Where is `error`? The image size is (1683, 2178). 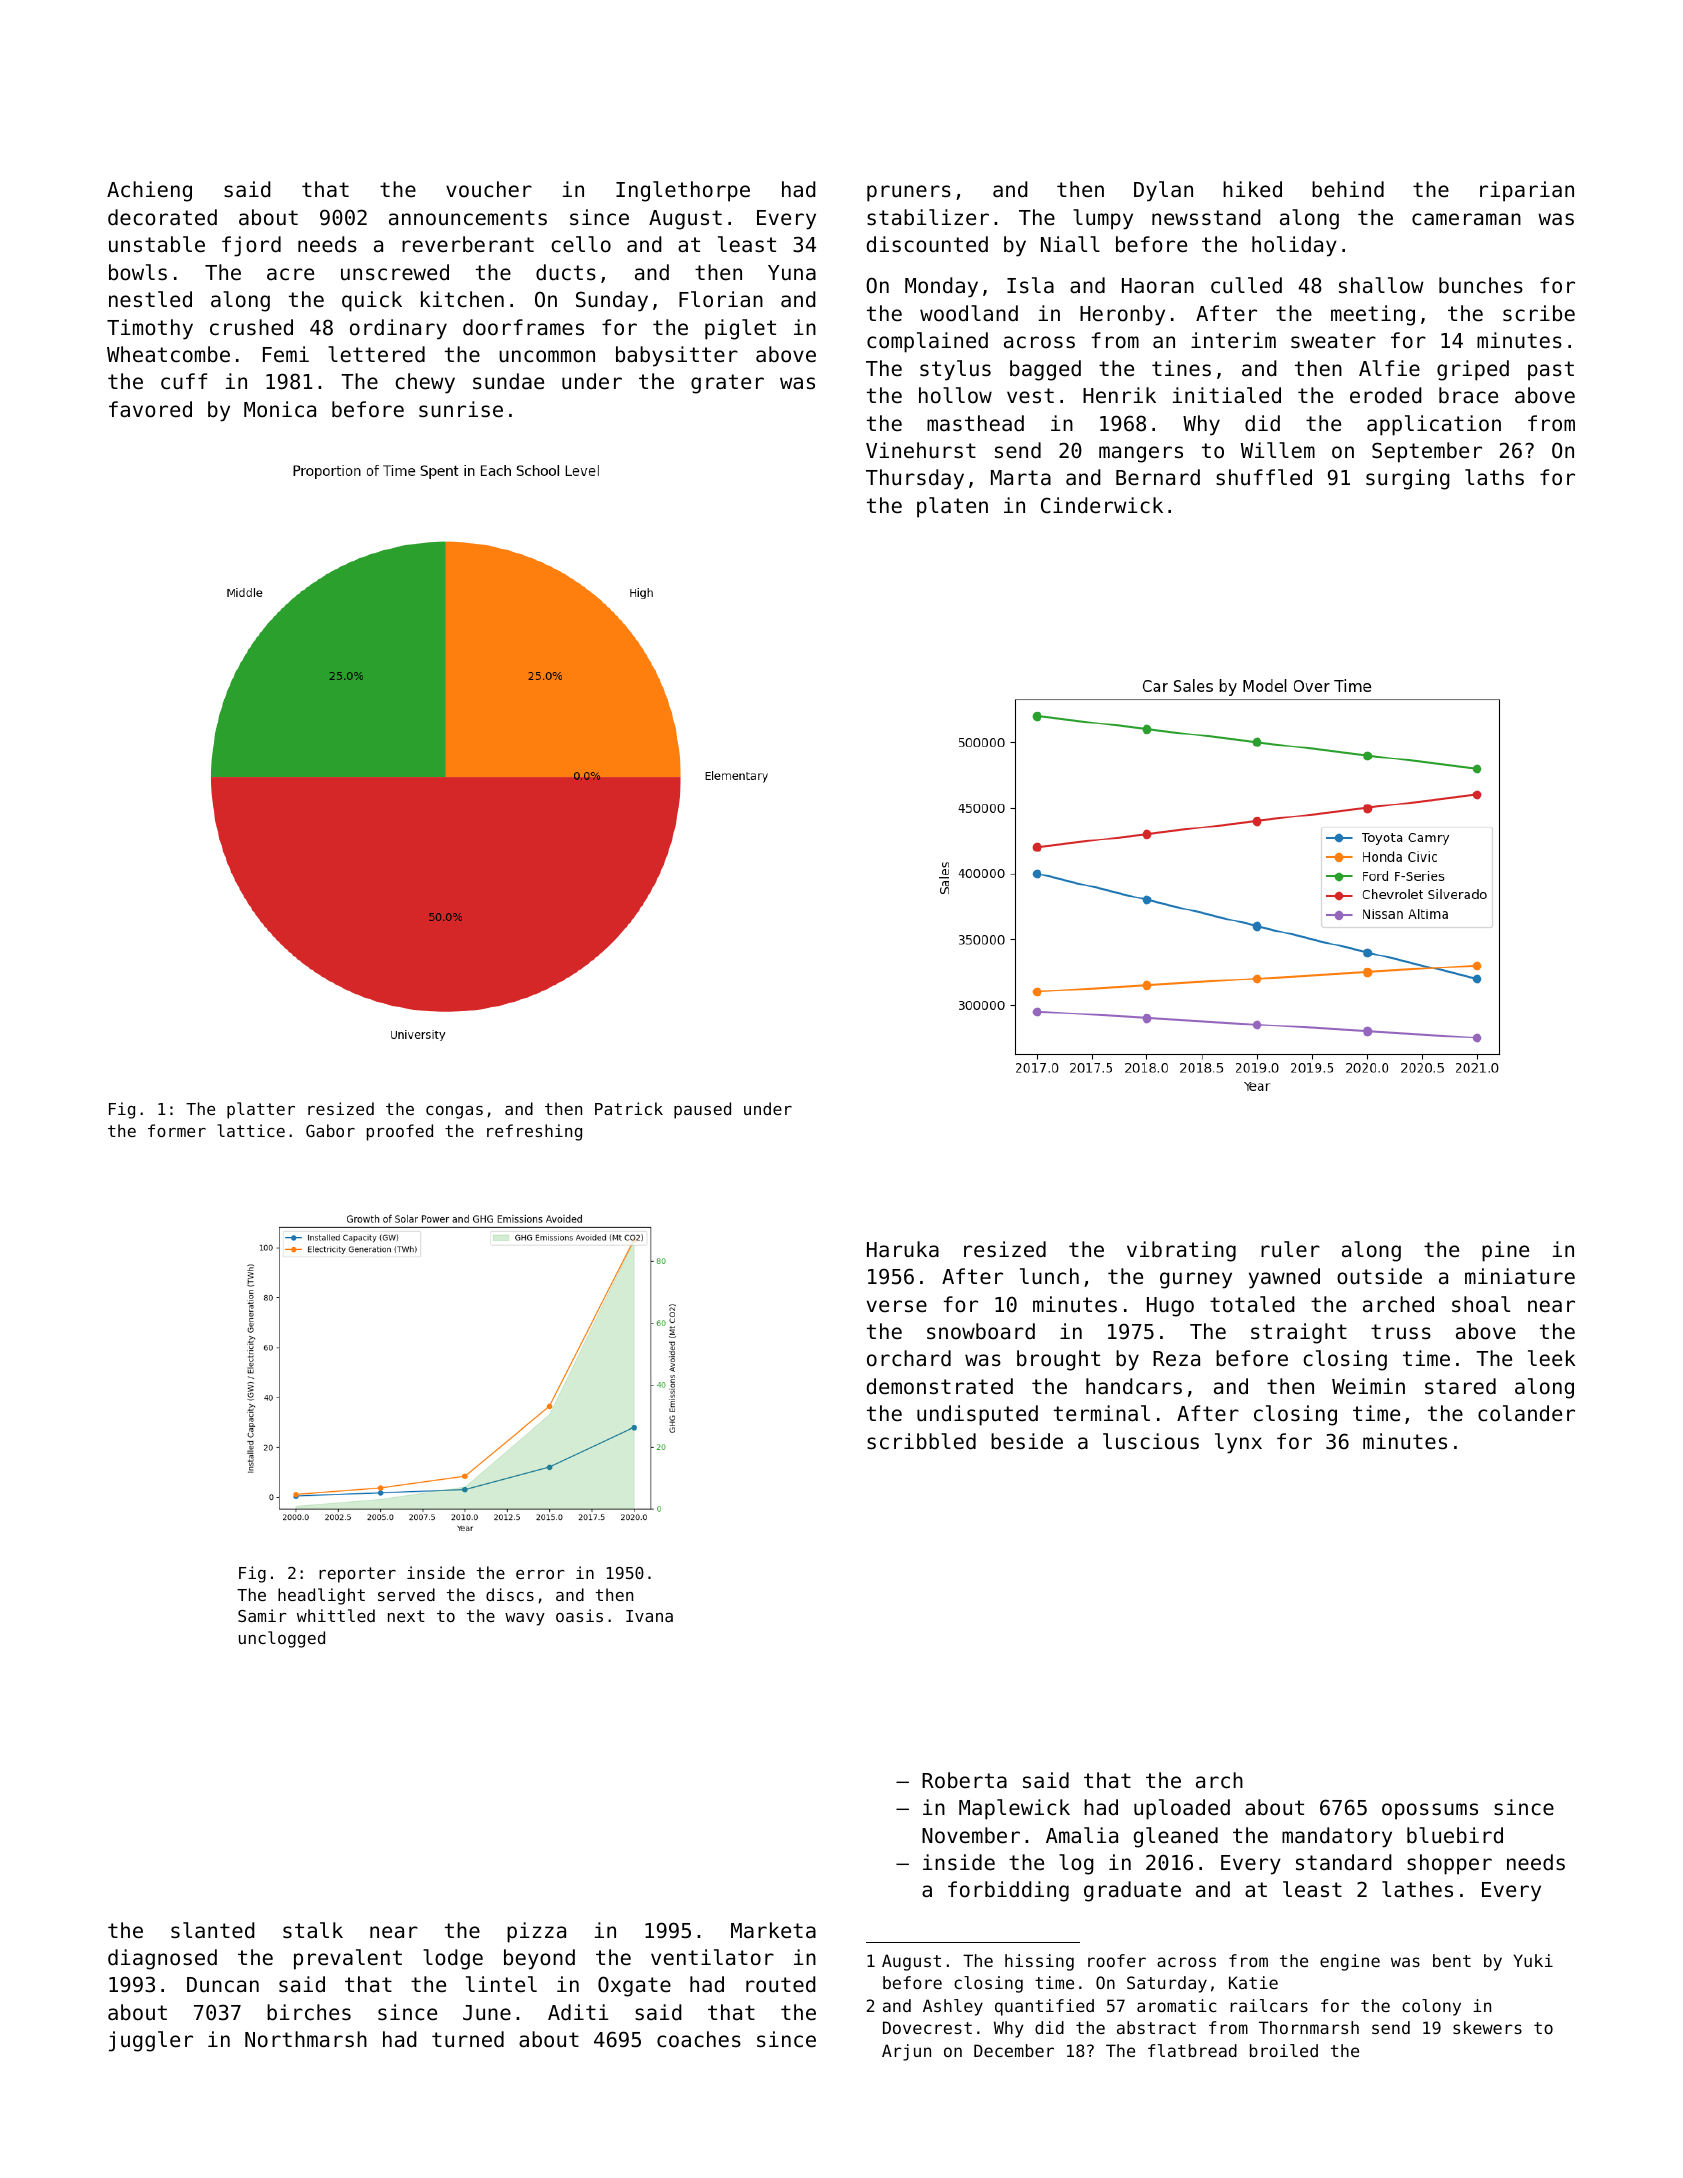
error is located at coordinates (540, 1574).
